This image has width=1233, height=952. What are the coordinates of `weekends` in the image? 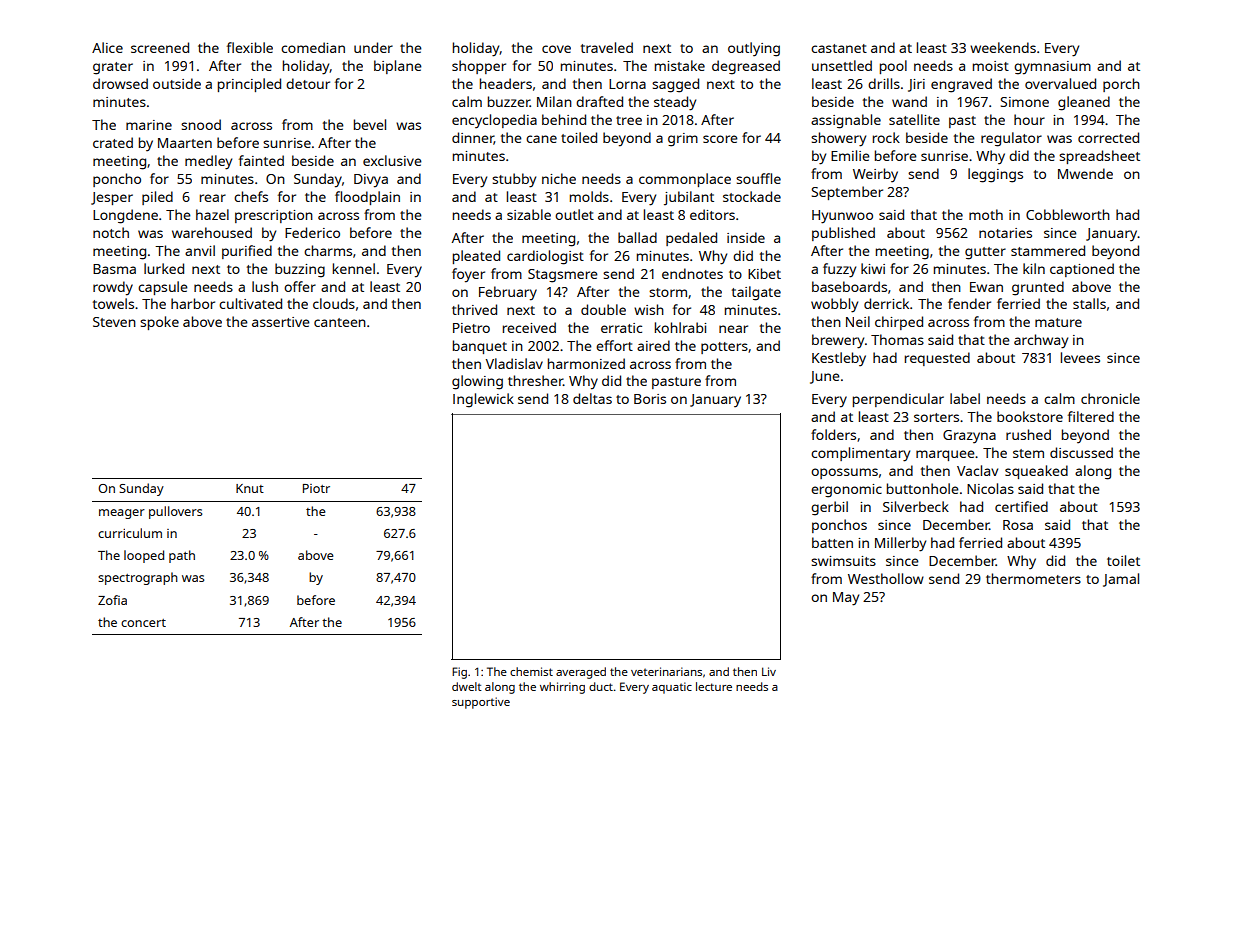 It's located at (1003, 47).
